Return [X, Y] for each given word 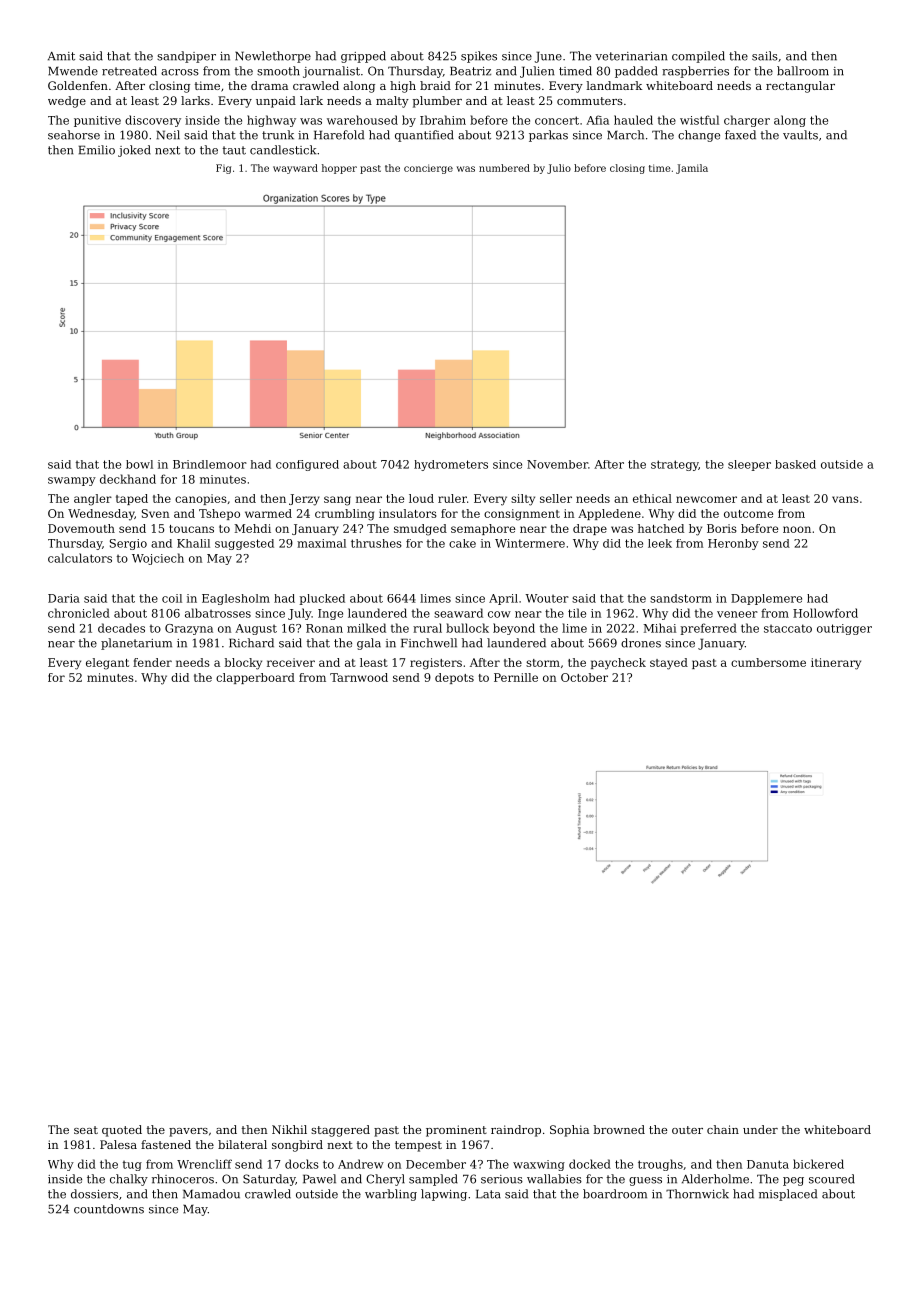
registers [436, 664]
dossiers [94, 1194]
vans [845, 499]
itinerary [836, 664]
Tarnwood [359, 677]
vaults [800, 135]
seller [556, 498]
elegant [107, 664]
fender [152, 662]
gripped [363, 57]
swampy [72, 481]
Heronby [733, 544]
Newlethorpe [273, 57]
